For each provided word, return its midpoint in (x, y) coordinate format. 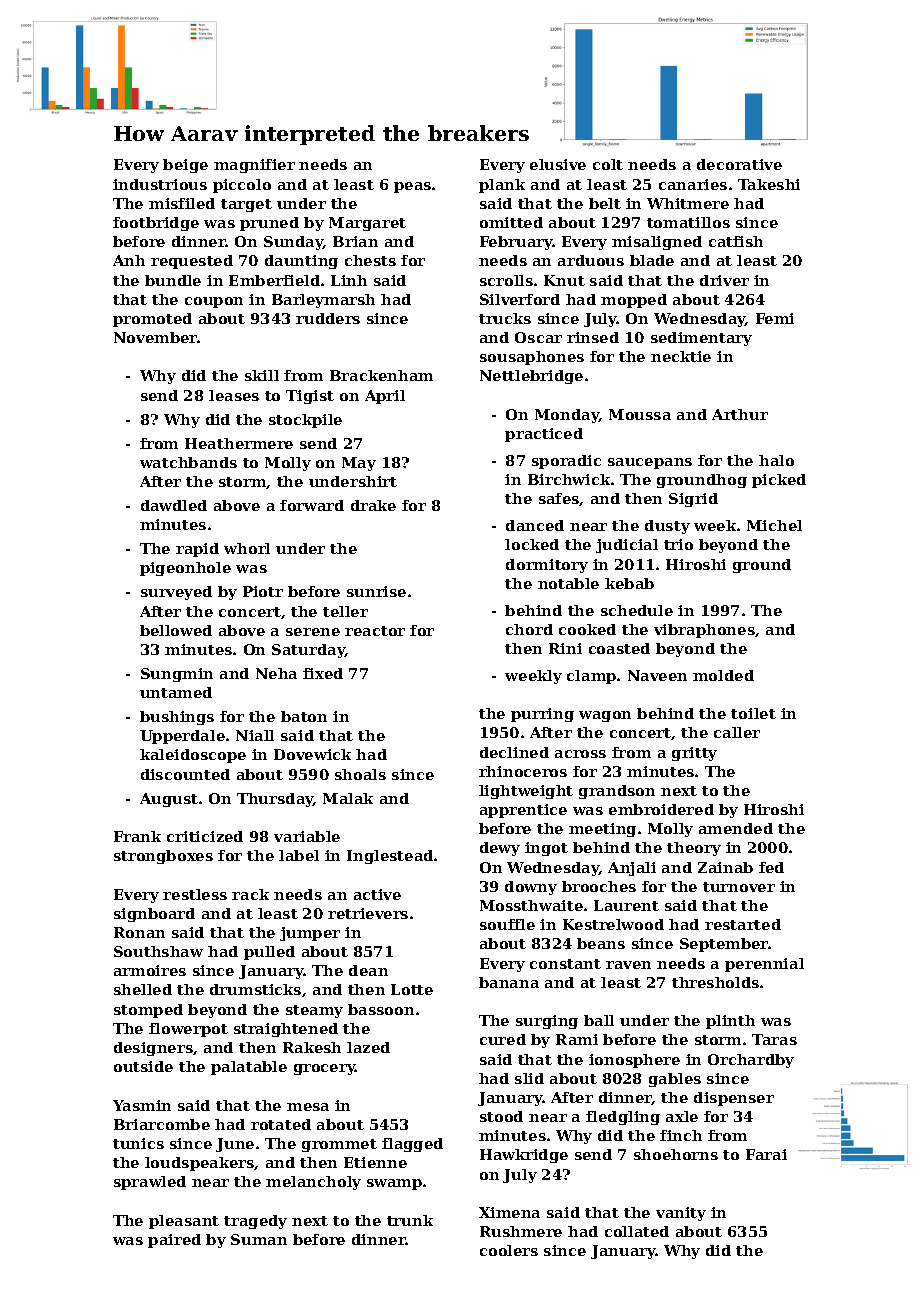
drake (373, 505)
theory (694, 849)
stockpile (305, 421)
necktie (681, 356)
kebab (629, 583)
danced (535, 525)
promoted (152, 320)
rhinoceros (523, 771)
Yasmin (142, 1105)
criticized (205, 836)
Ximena (509, 1212)
